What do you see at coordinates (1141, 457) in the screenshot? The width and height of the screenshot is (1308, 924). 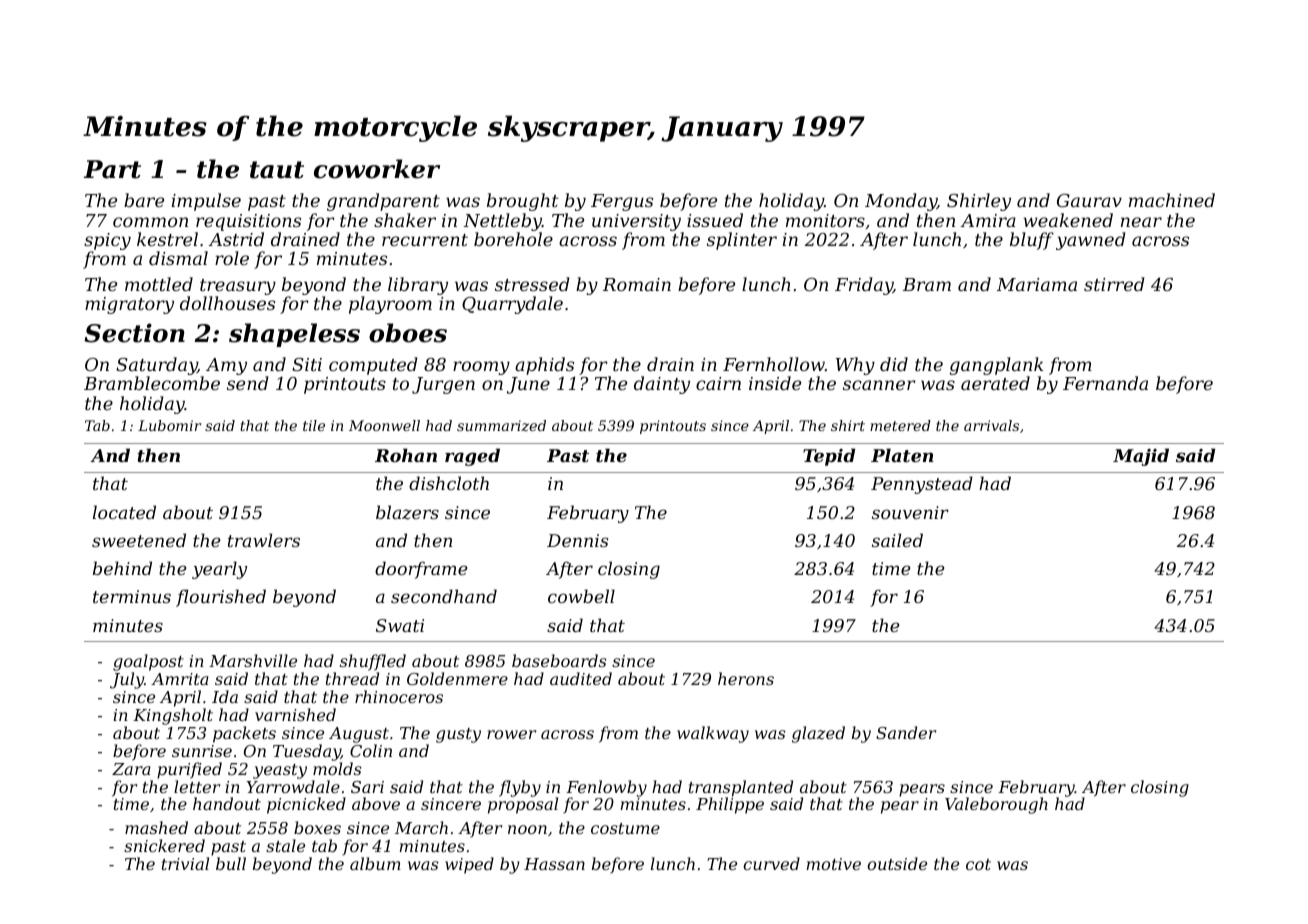 I see `Majid` at bounding box center [1141, 457].
